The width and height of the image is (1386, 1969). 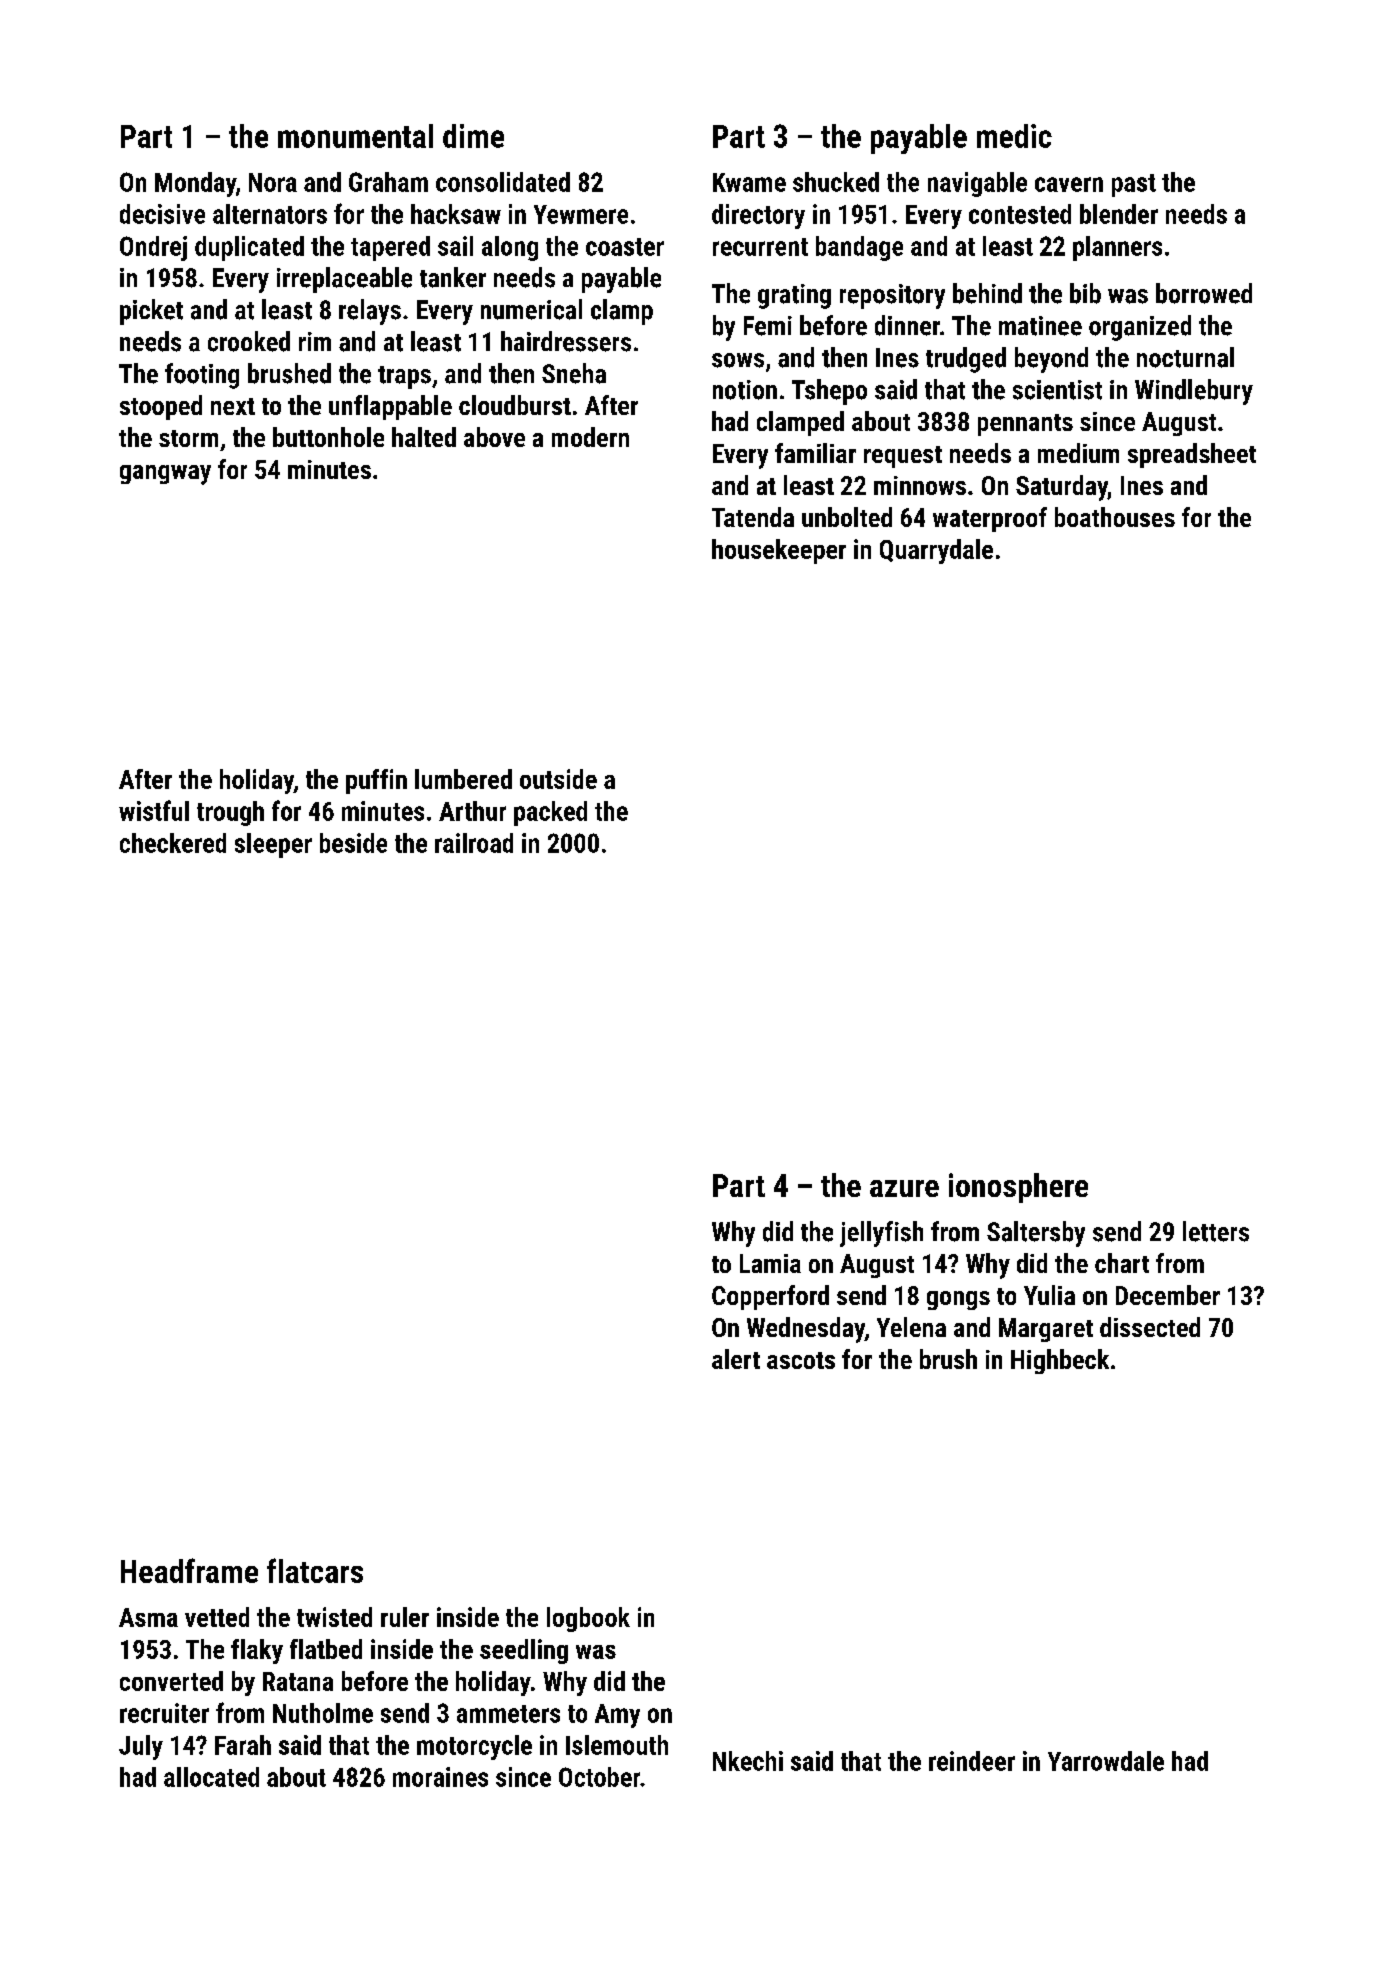 I want to click on October, so click(x=599, y=1777).
